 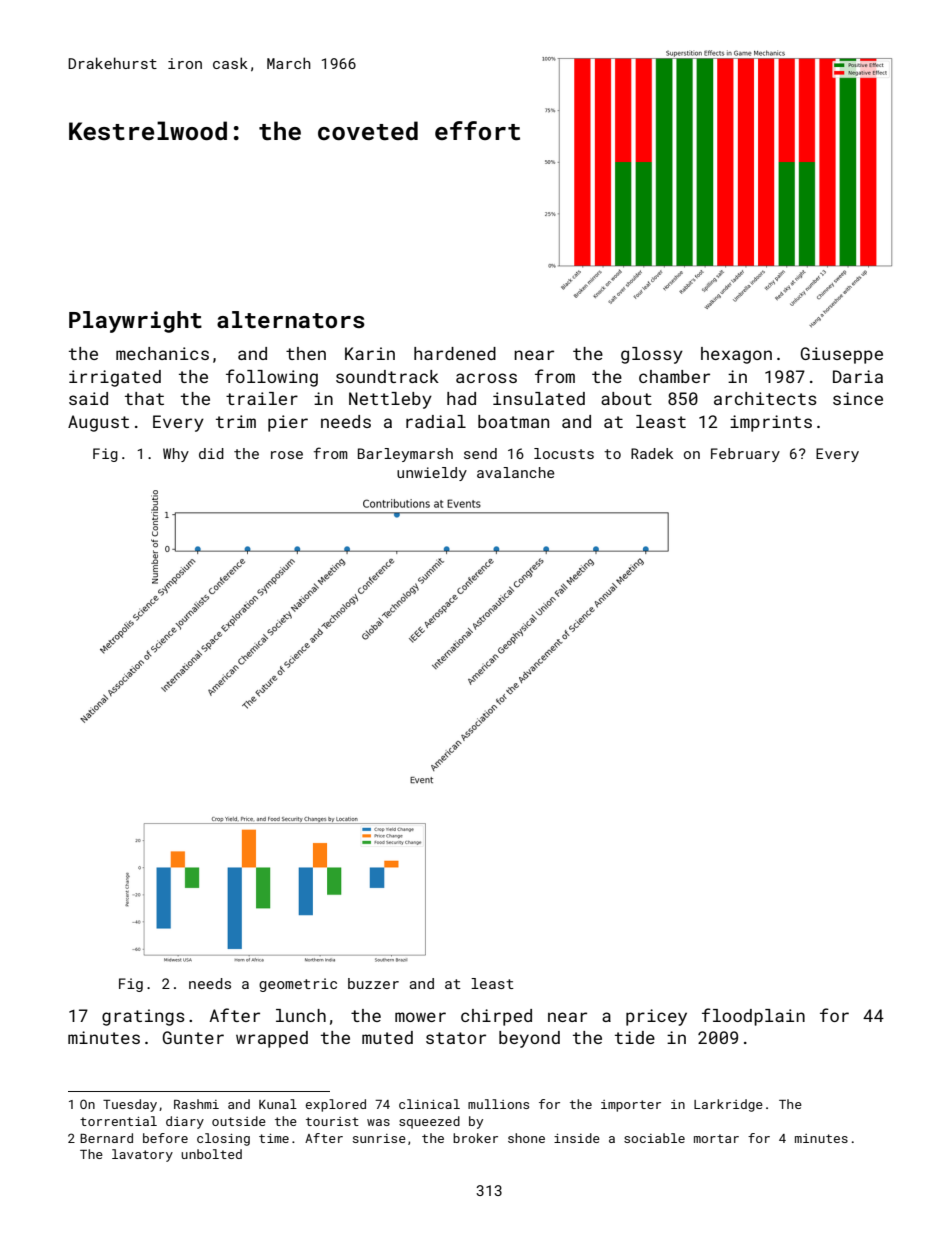 I want to click on lavatory, so click(x=142, y=1155).
